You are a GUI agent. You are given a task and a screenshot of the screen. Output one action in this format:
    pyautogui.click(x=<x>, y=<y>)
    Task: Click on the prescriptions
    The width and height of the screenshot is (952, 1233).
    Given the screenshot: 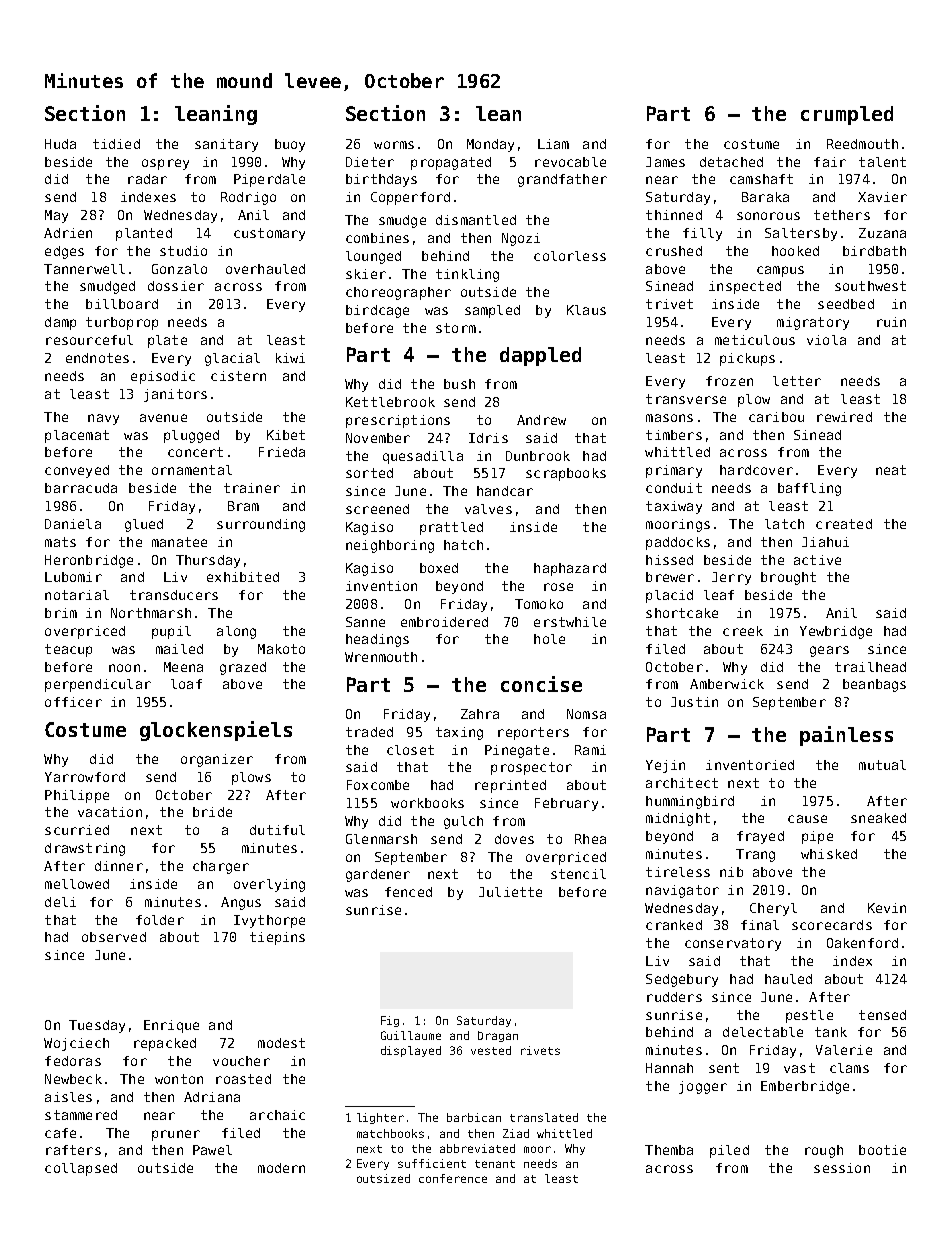 What is the action you would take?
    pyautogui.click(x=398, y=421)
